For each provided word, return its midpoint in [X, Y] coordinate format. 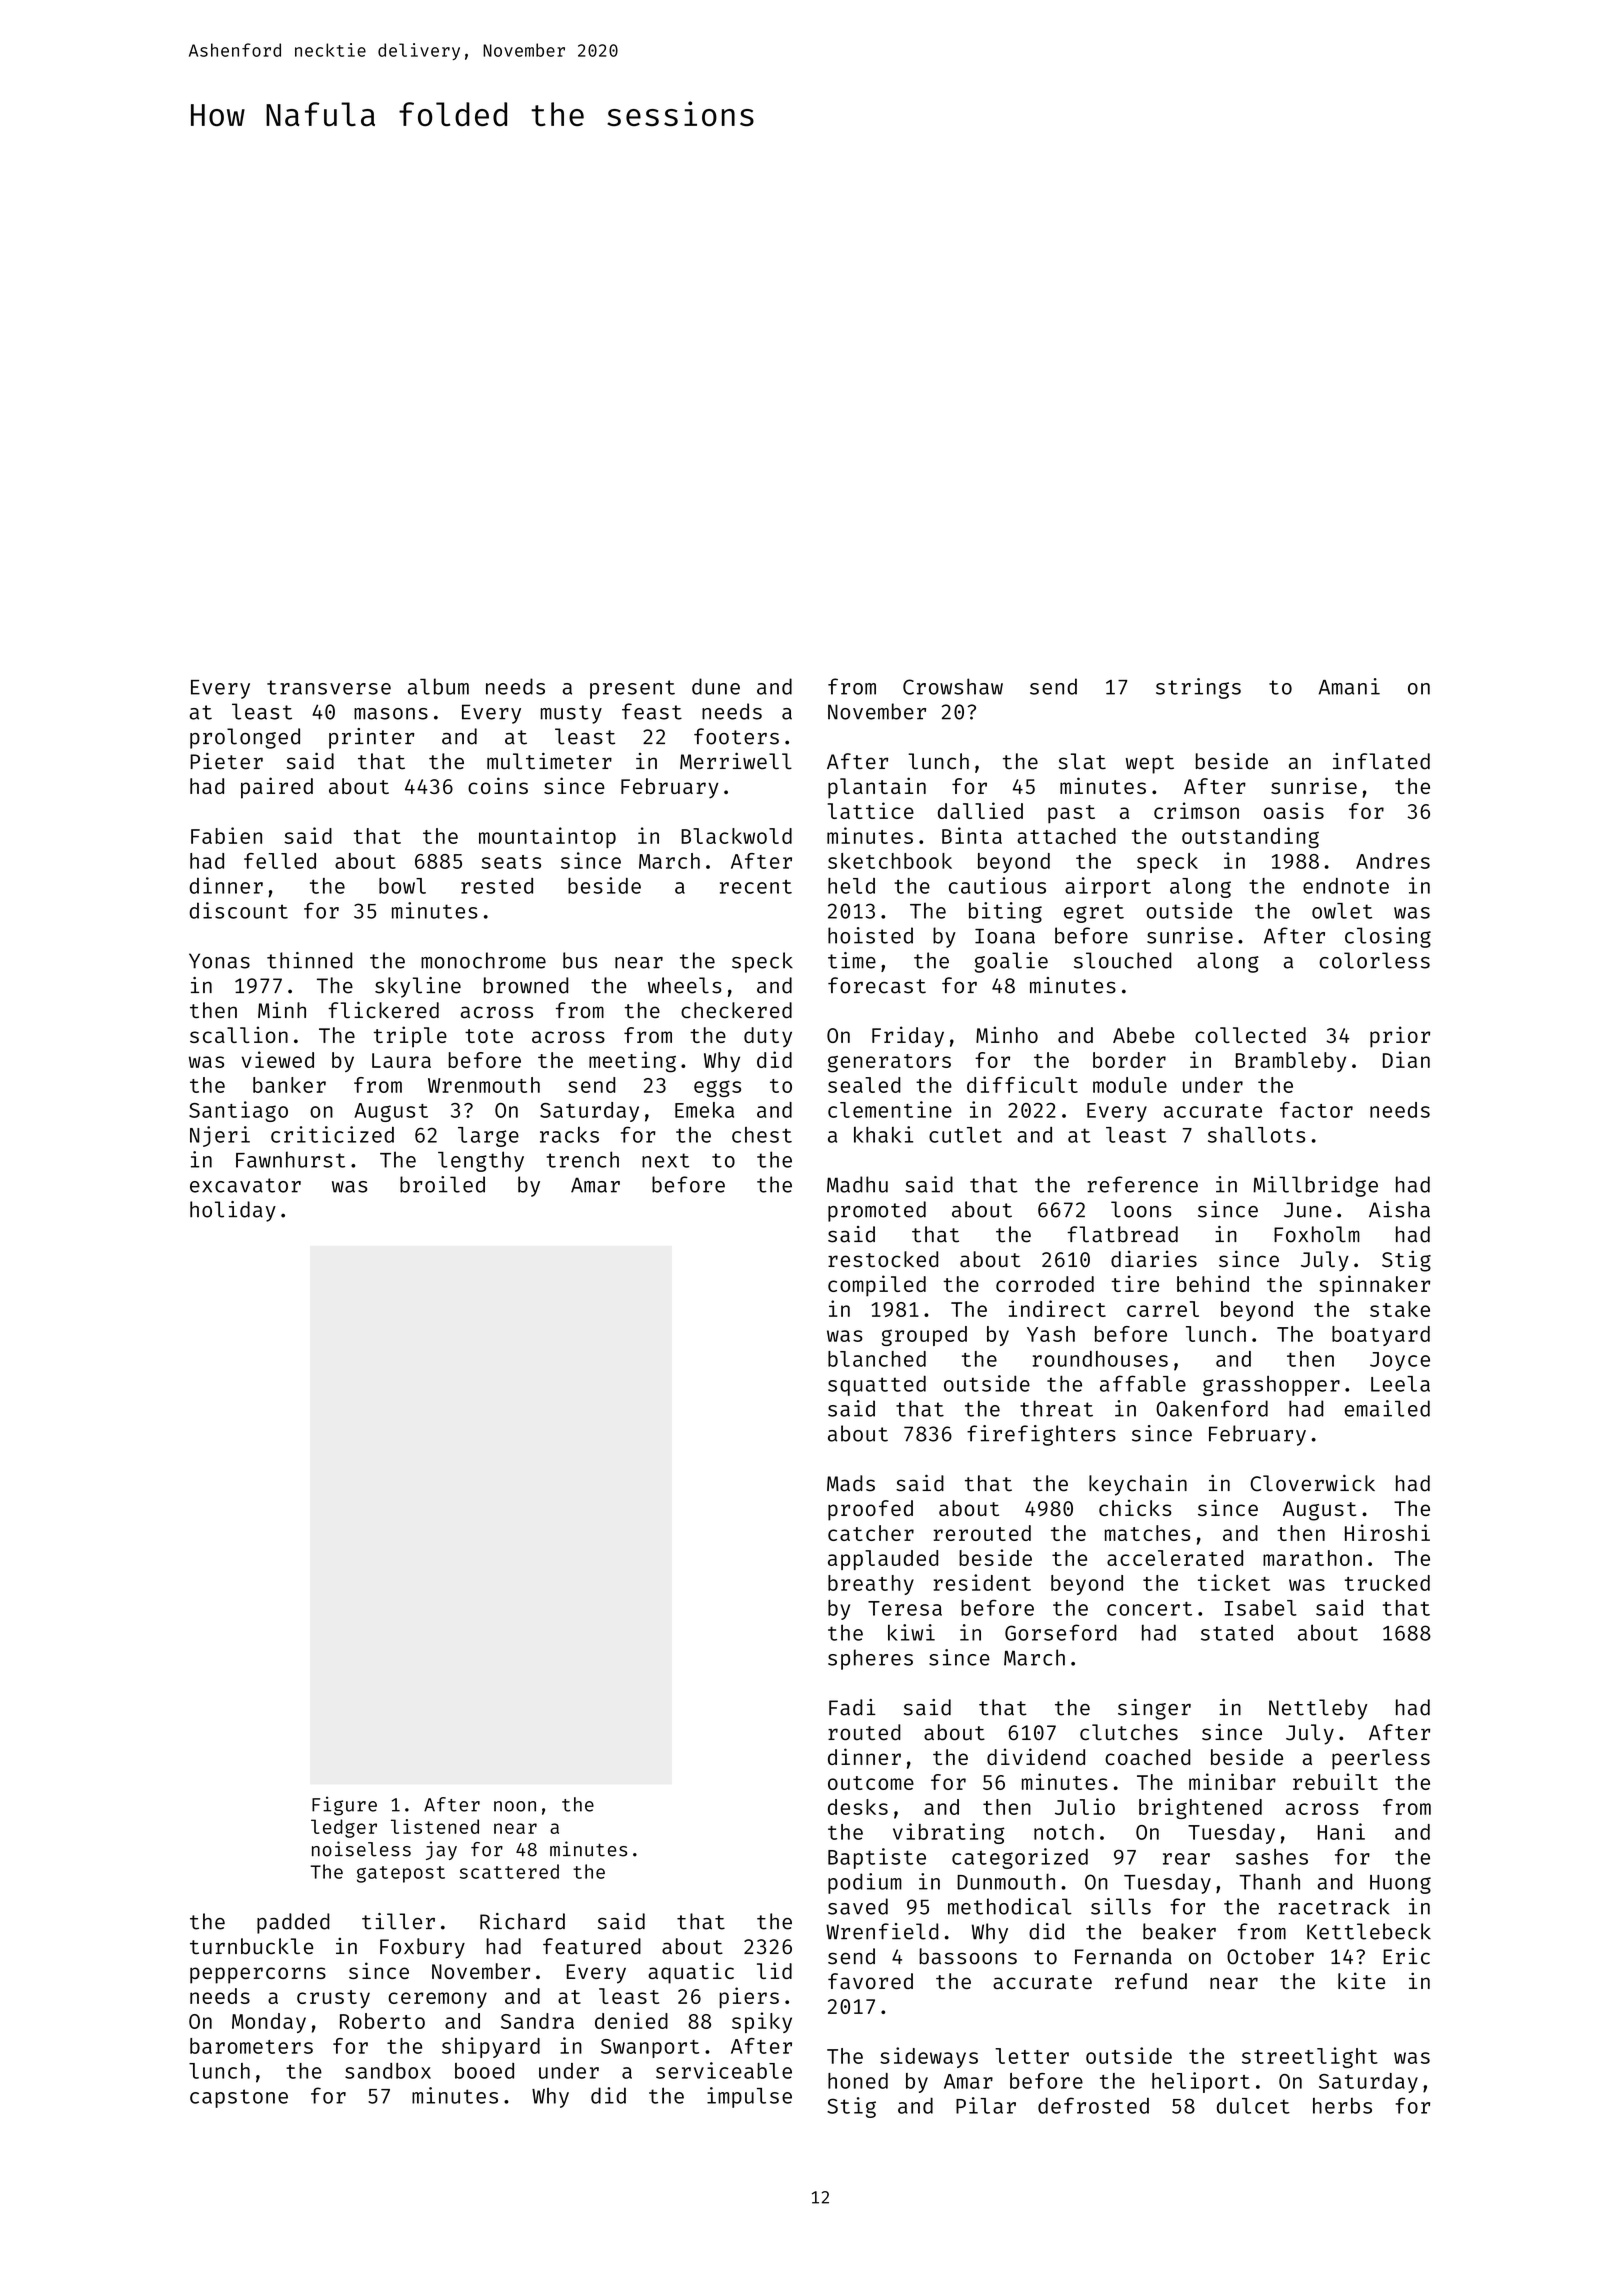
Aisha [1399, 1209]
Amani [1349, 686]
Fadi [852, 1707]
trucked [1387, 1583]
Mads [851, 1483]
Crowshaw [953, 686]
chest [762, 1135]
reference [1142, 1184]
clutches [1129, 1732]
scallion [239, 1034]
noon [515, 1806]
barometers [251, 2046]
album [438, 686]
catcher [871, 1533]
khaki [883, 1134]
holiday [233, 1211]
